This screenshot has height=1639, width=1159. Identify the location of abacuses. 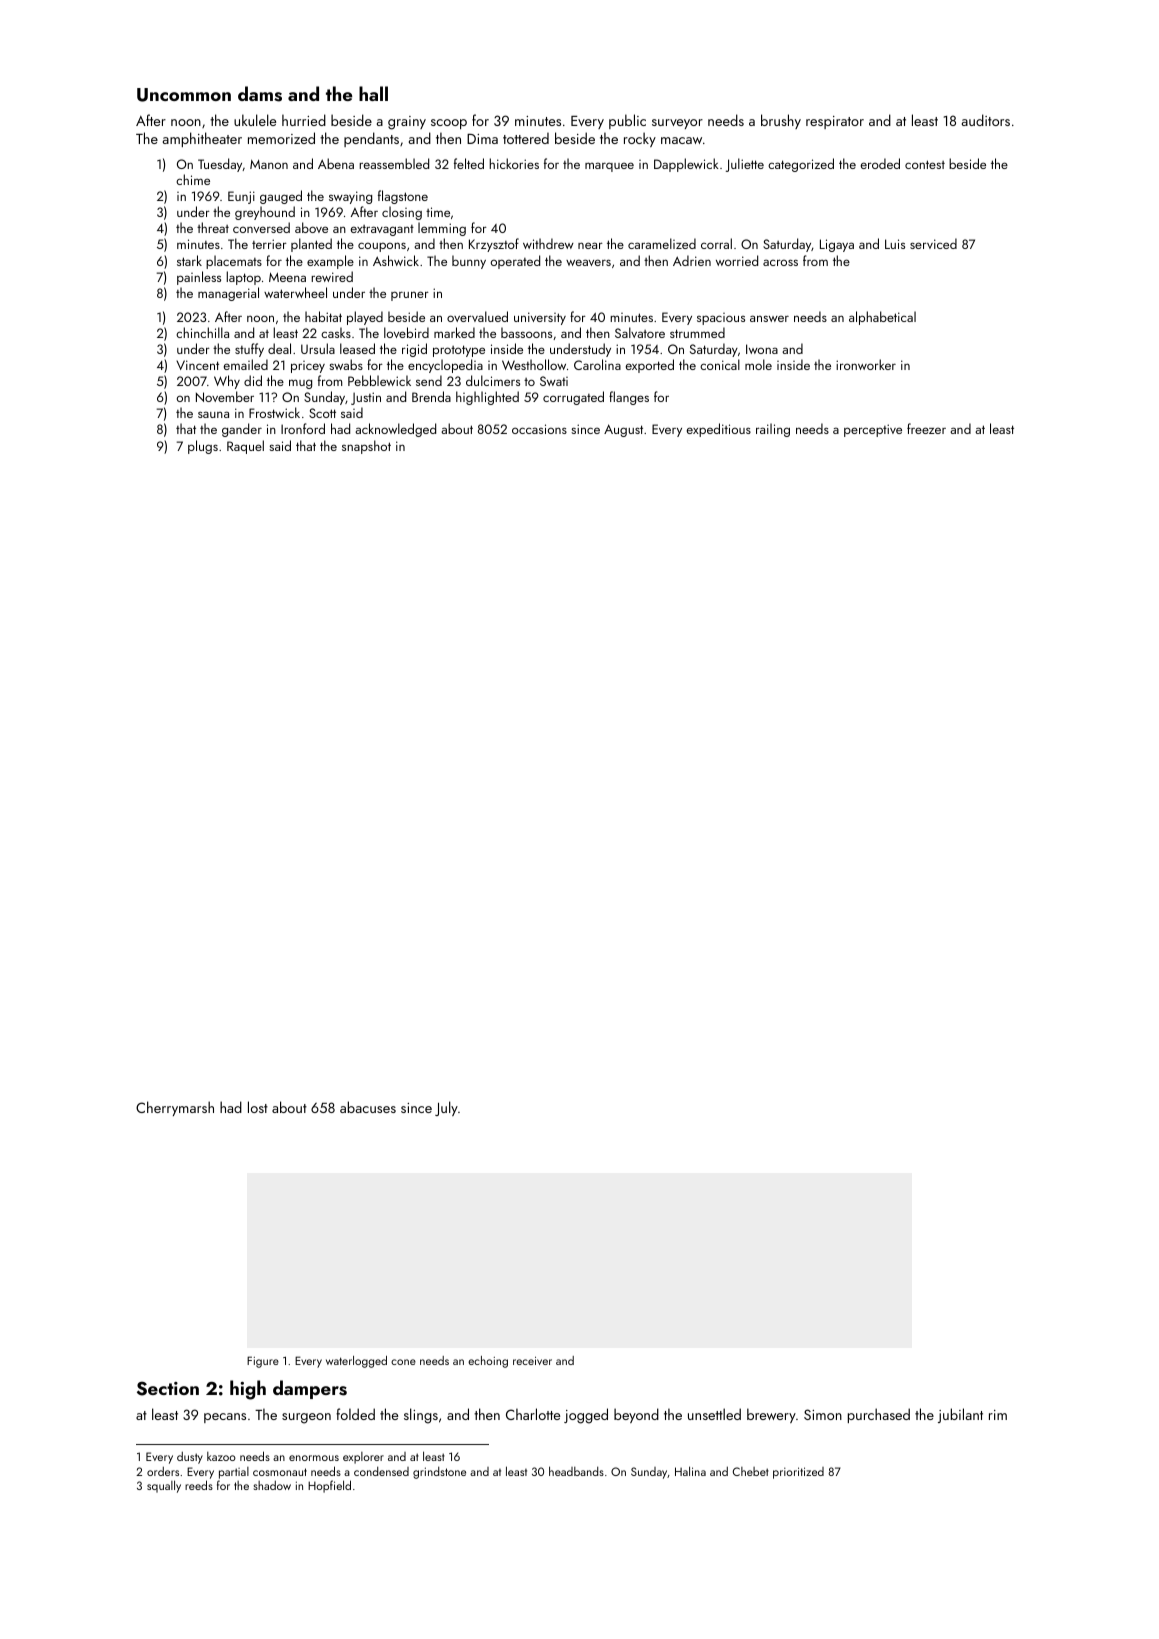
(368, 1107).
